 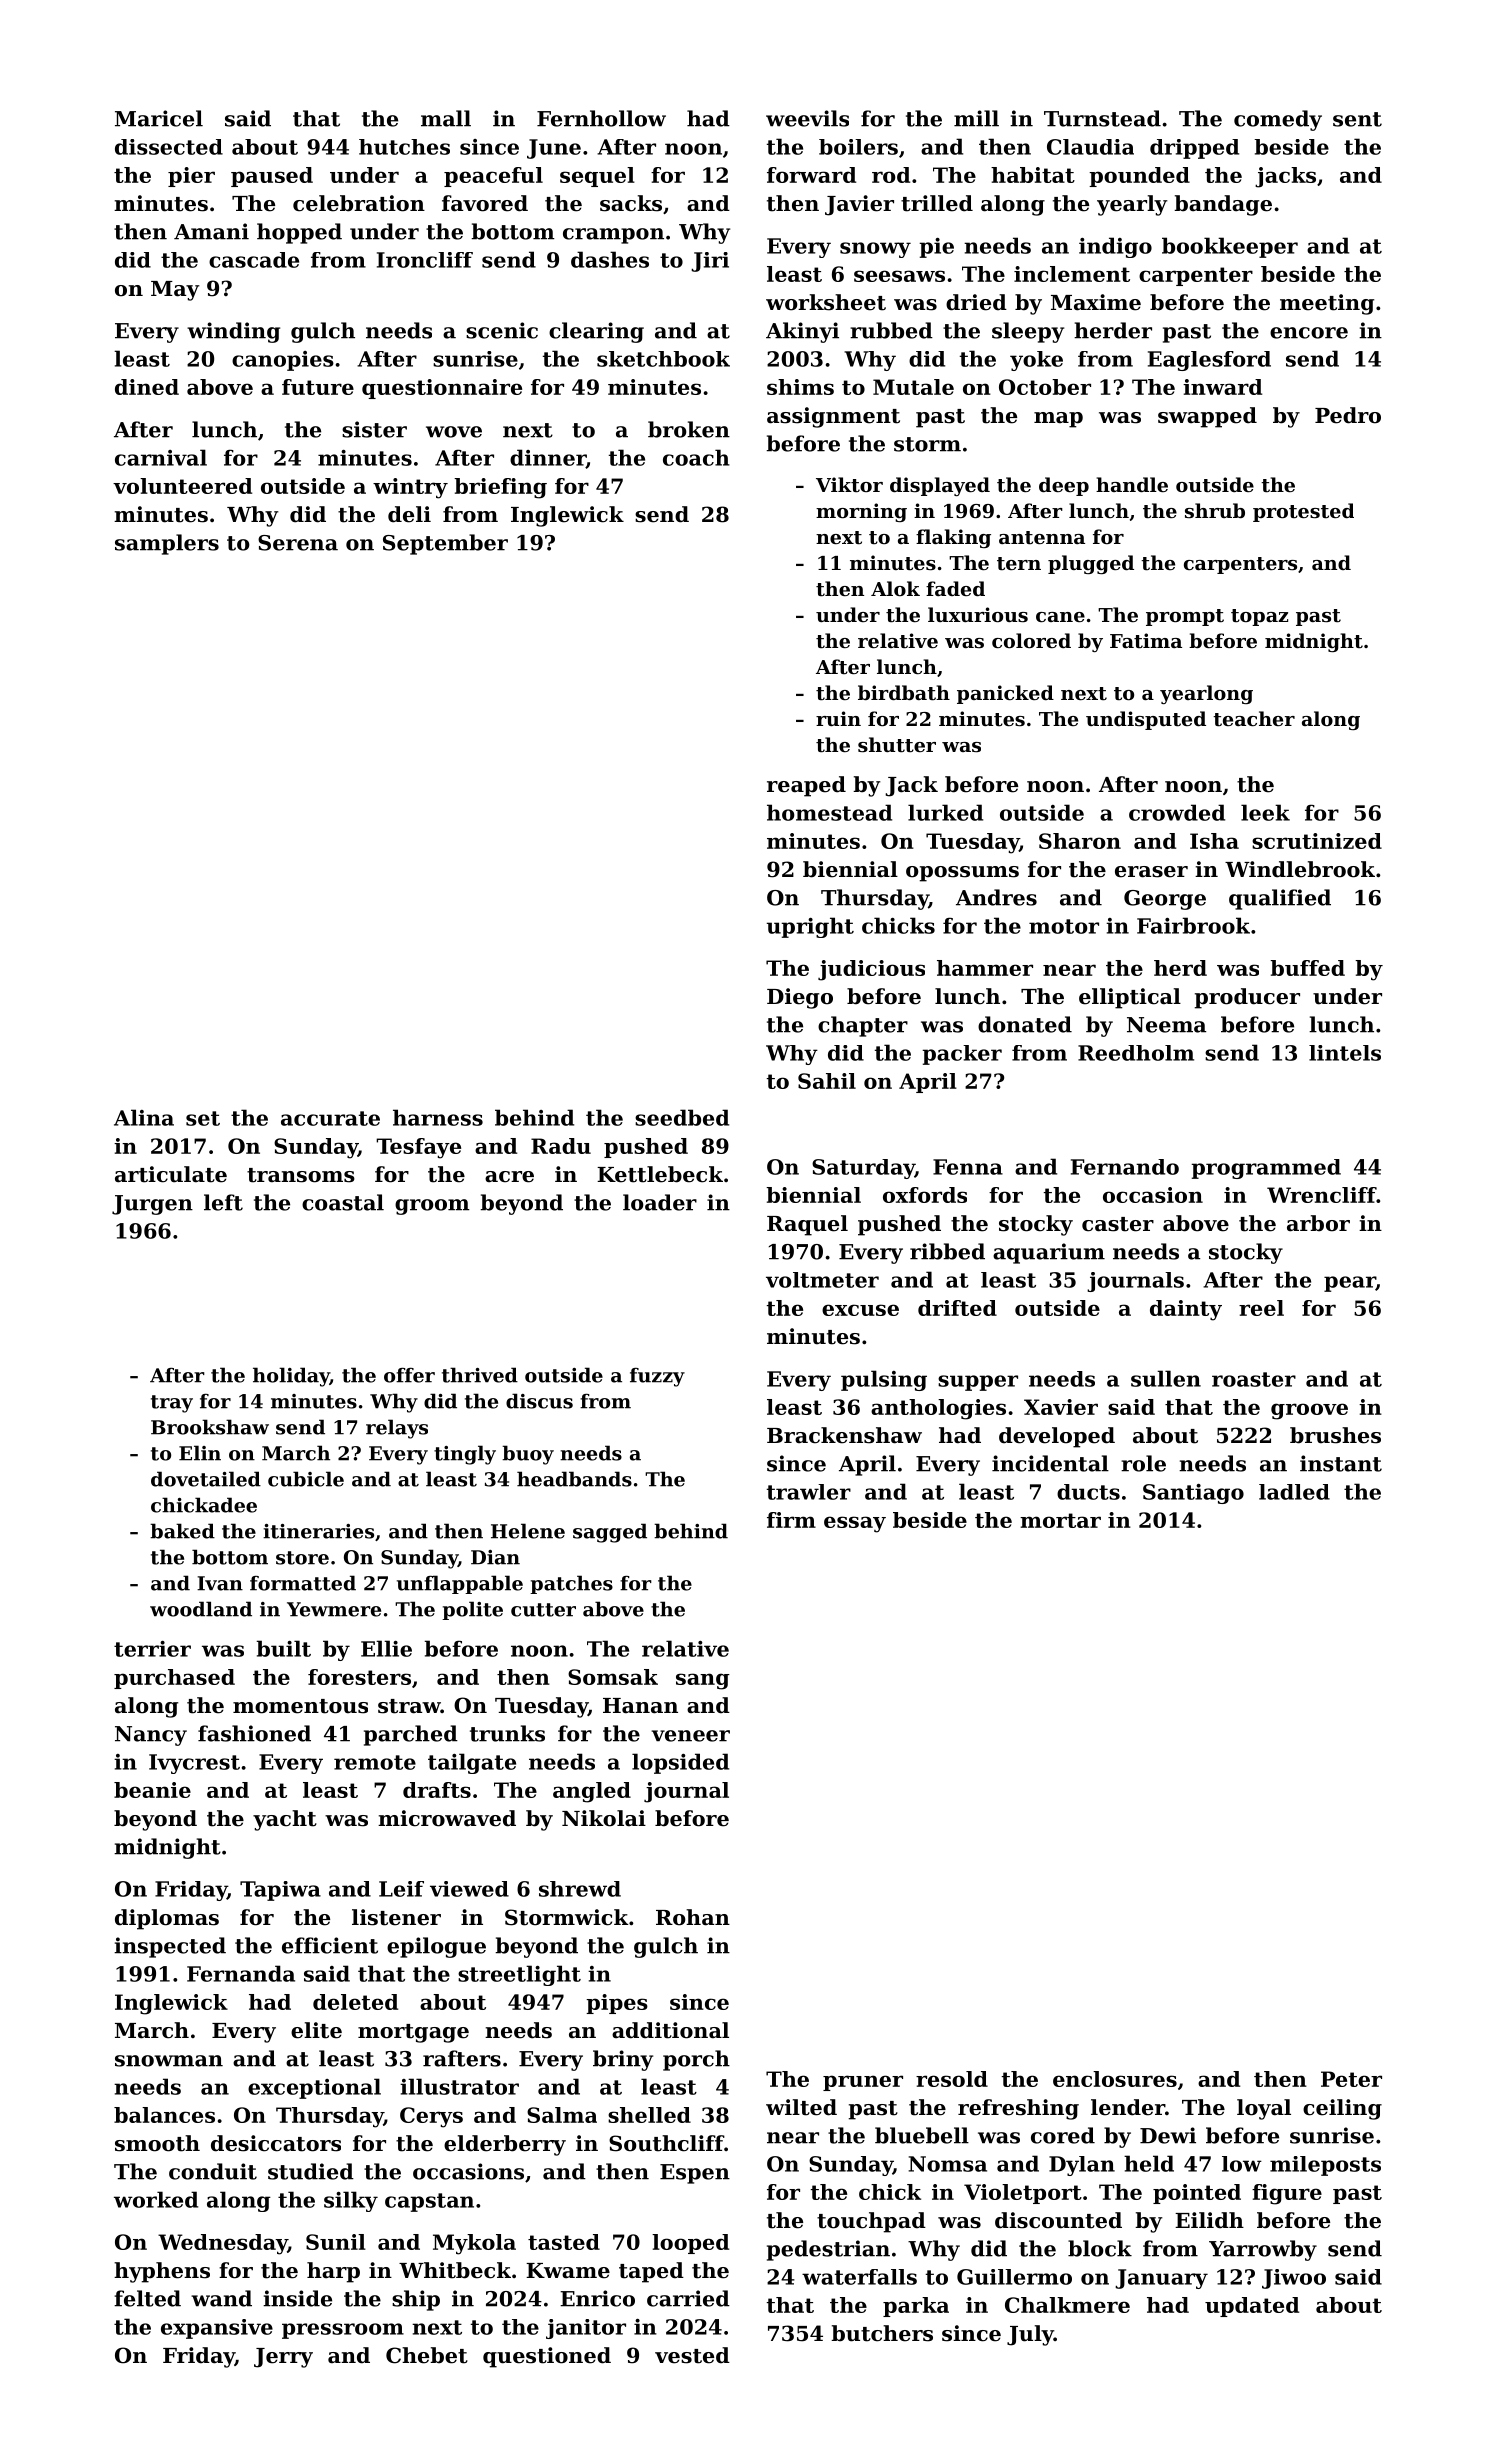 I want to click on tray, so click(x=172, y=1404).
